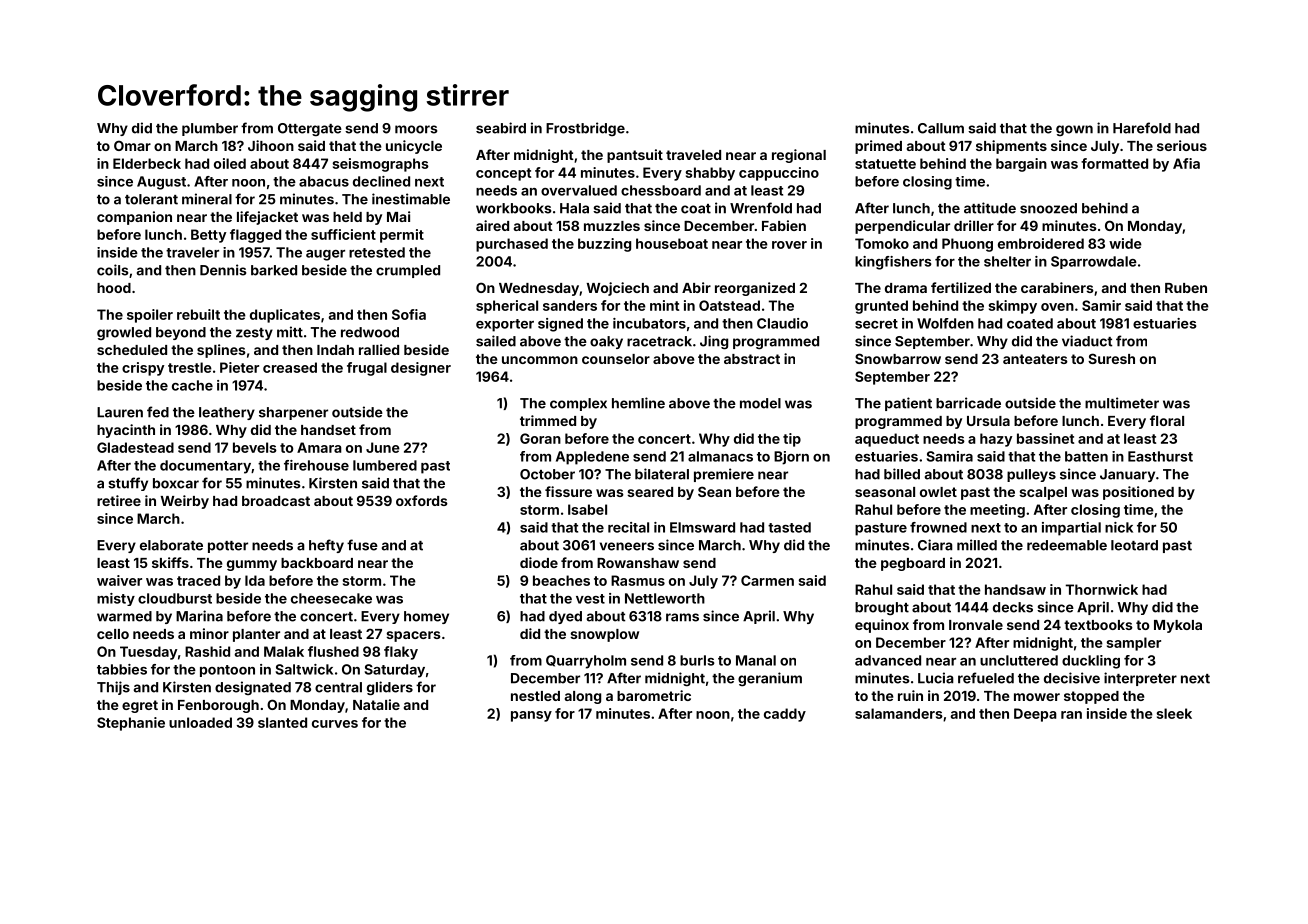 The image size is (1308, 924). What do you see at coordinates (331, 598) in the screenshot?
I see `cheesecake` at bounding box center [331, 598].
